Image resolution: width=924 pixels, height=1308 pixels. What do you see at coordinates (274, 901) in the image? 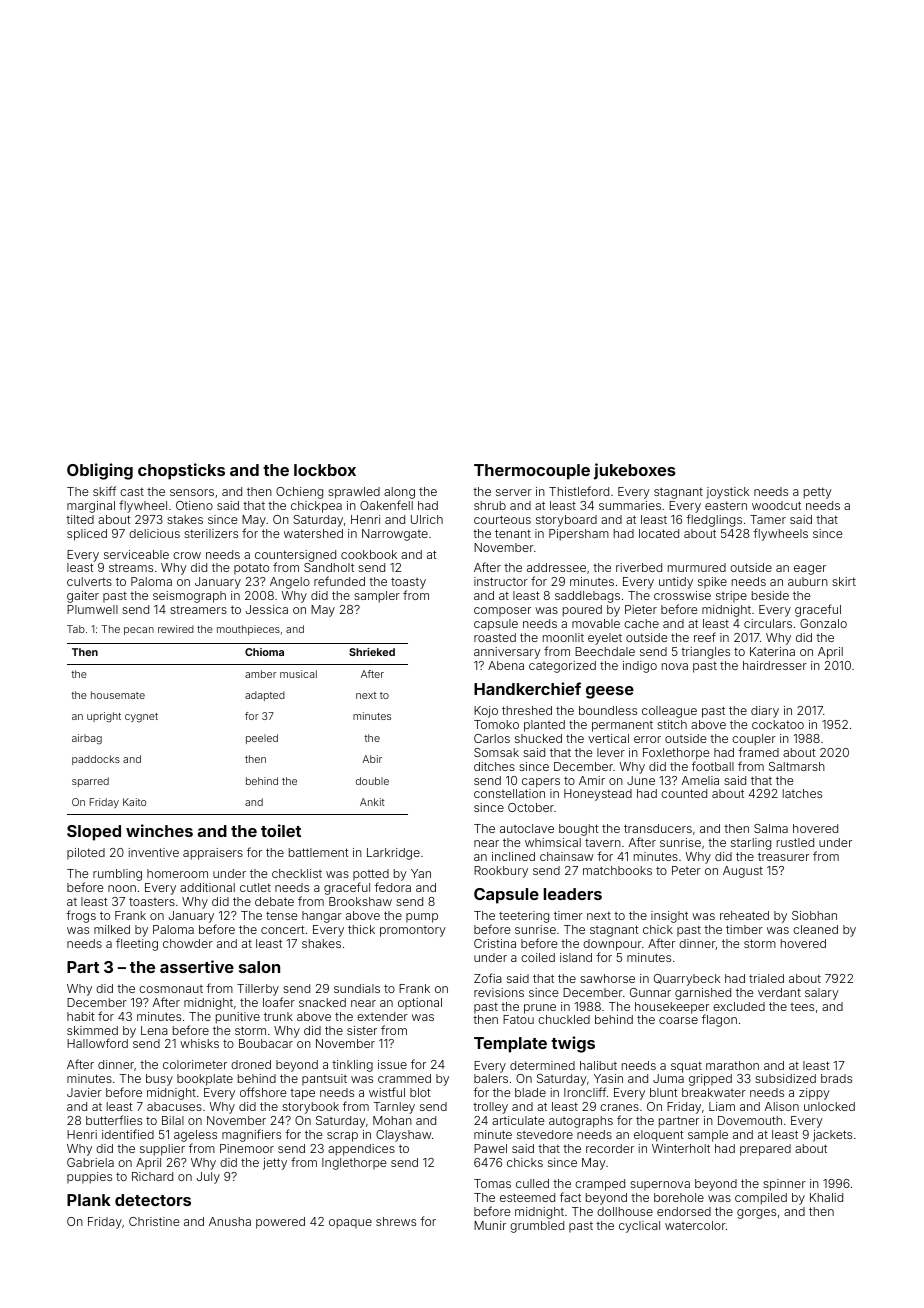
I see `debate` at bounding box center [274, 901].
